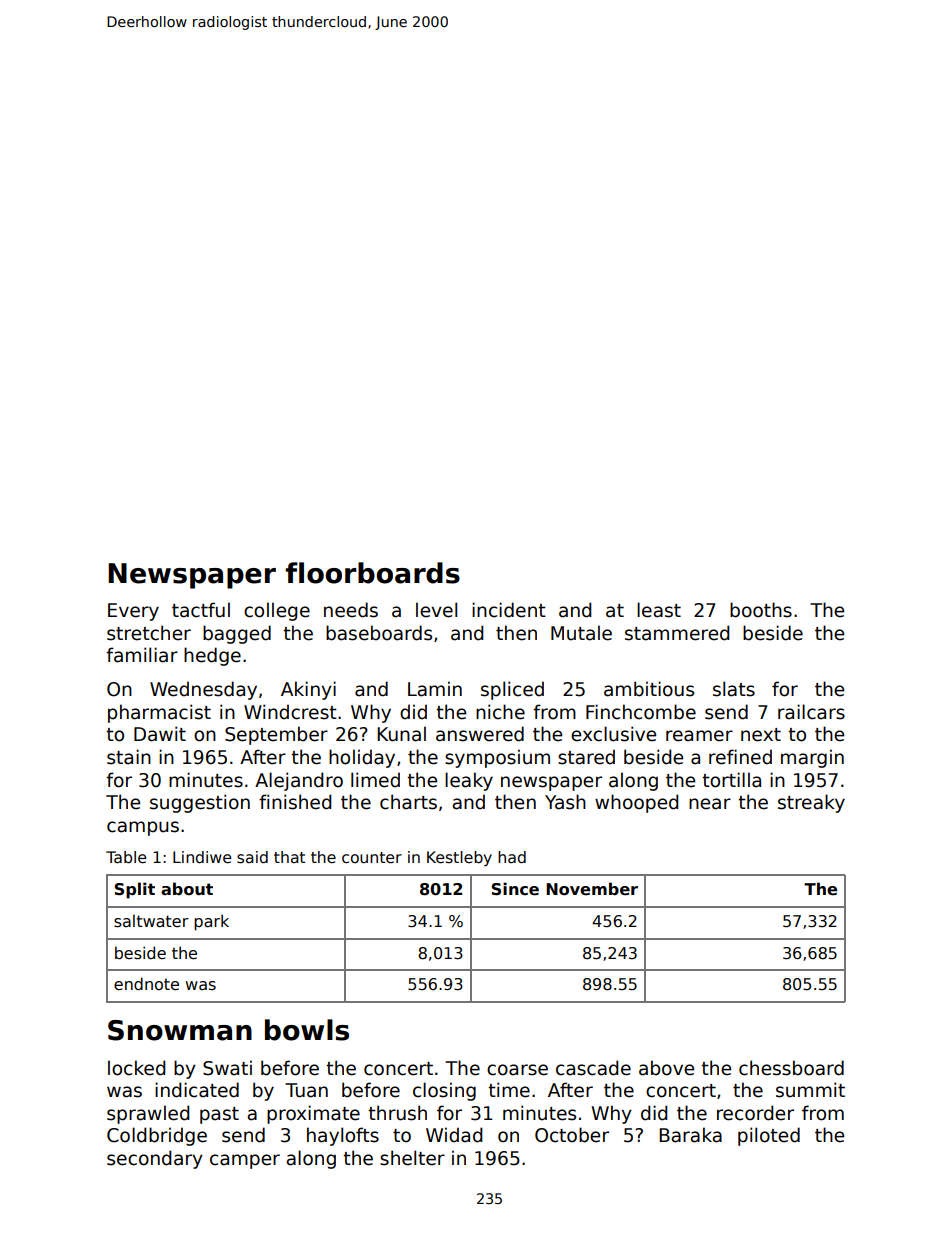 The image size is (952, 1233). Describe the element at coordinates (761, 610) in the screenshot. I see `booths` at that location.
